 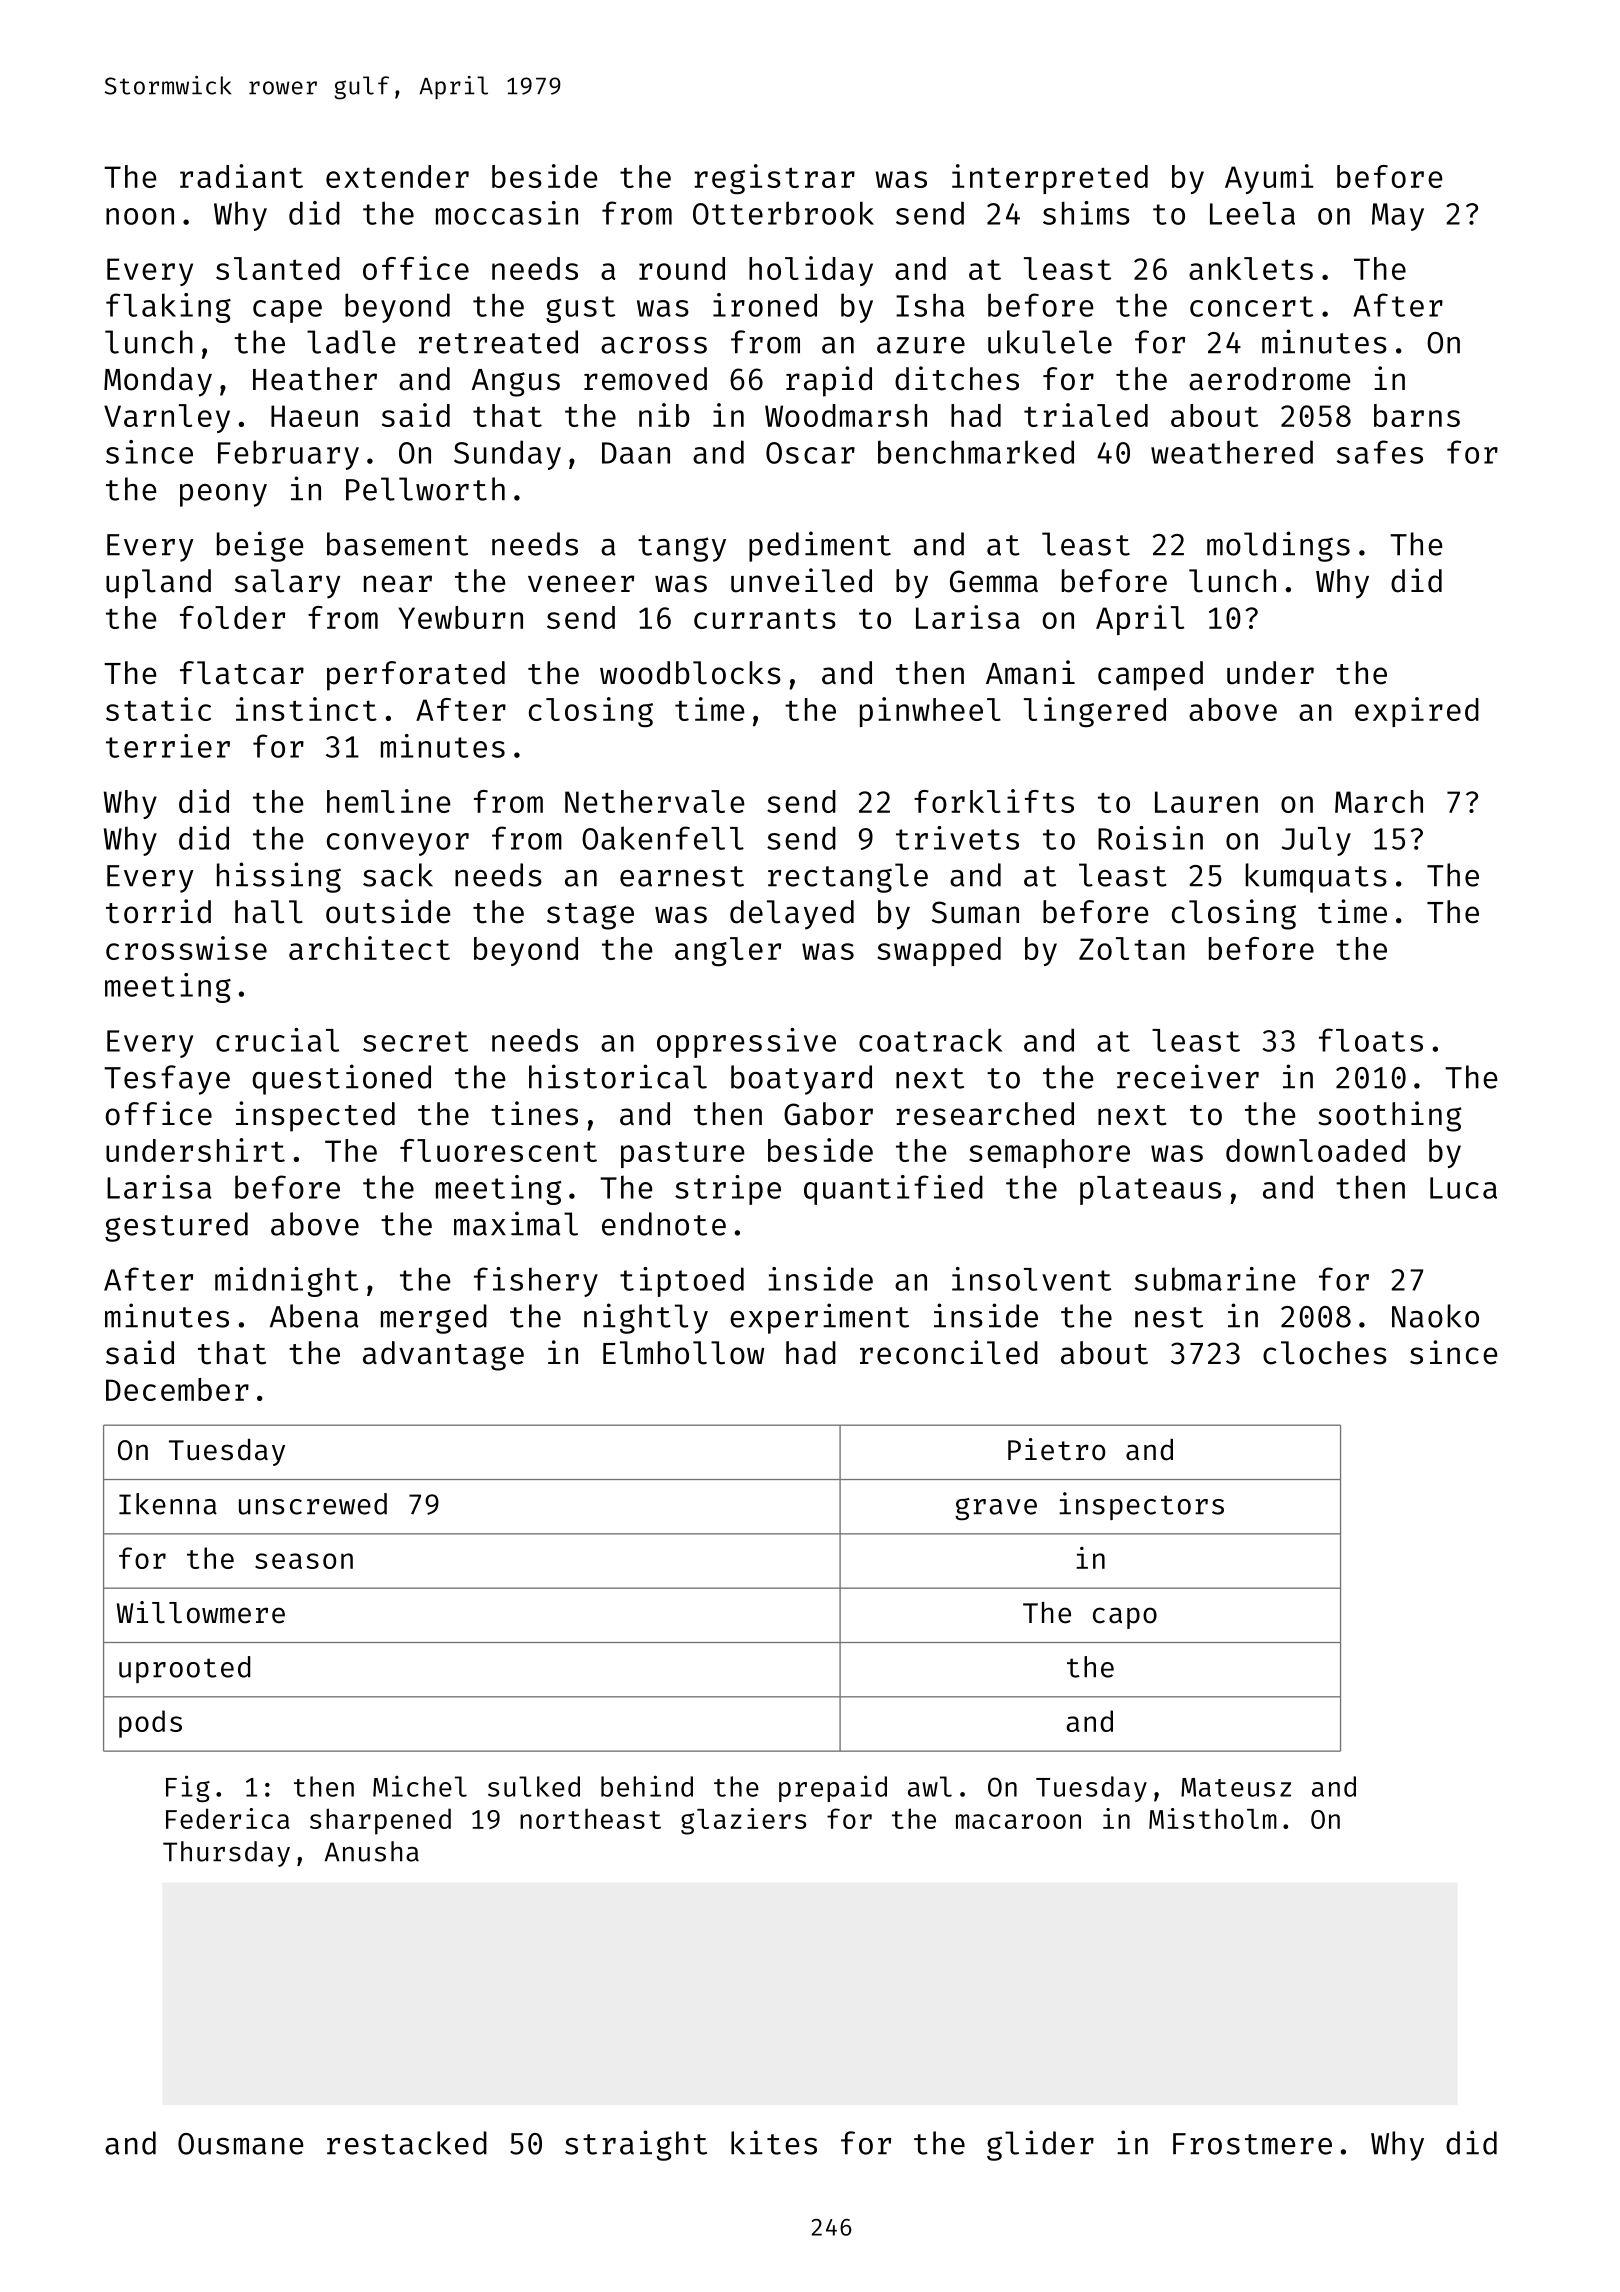 I want to click on restacked, so click(x=407, y=2143).
